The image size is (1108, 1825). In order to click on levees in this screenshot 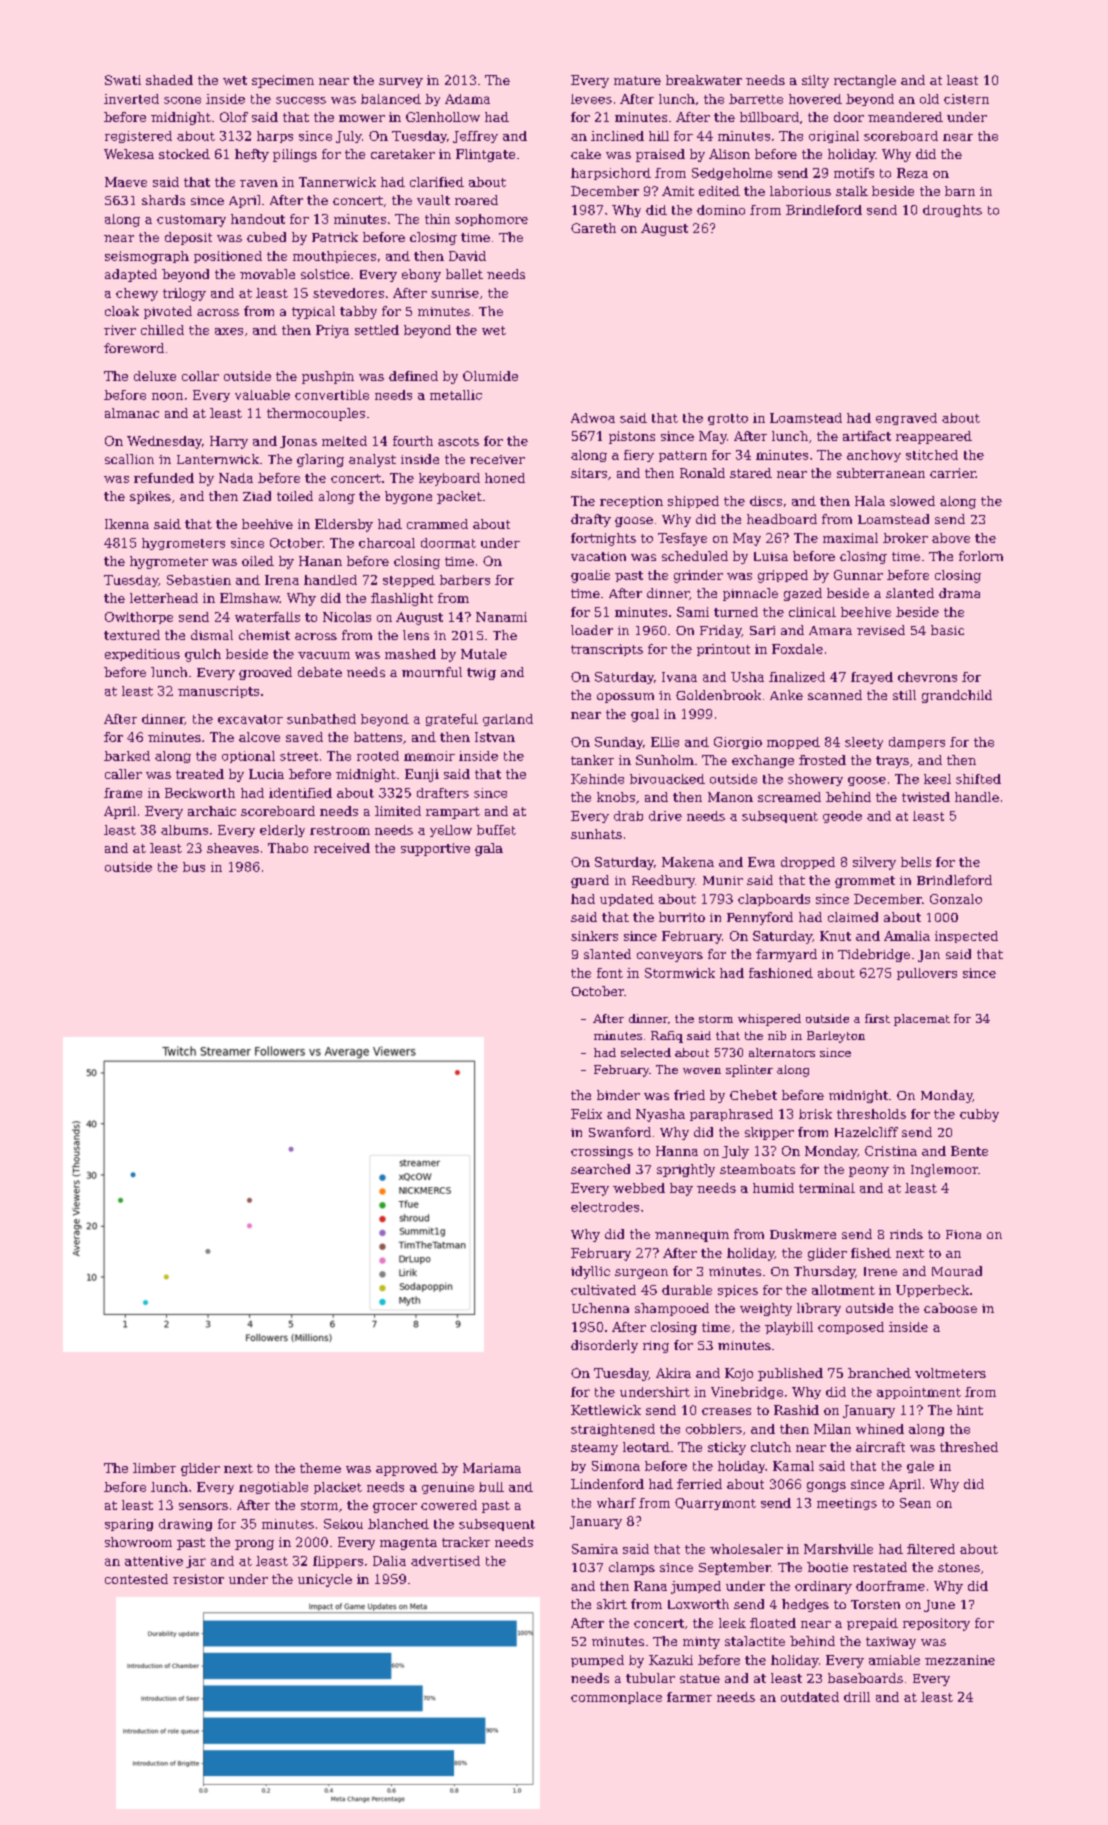, I will do `click(591, 99)`.
